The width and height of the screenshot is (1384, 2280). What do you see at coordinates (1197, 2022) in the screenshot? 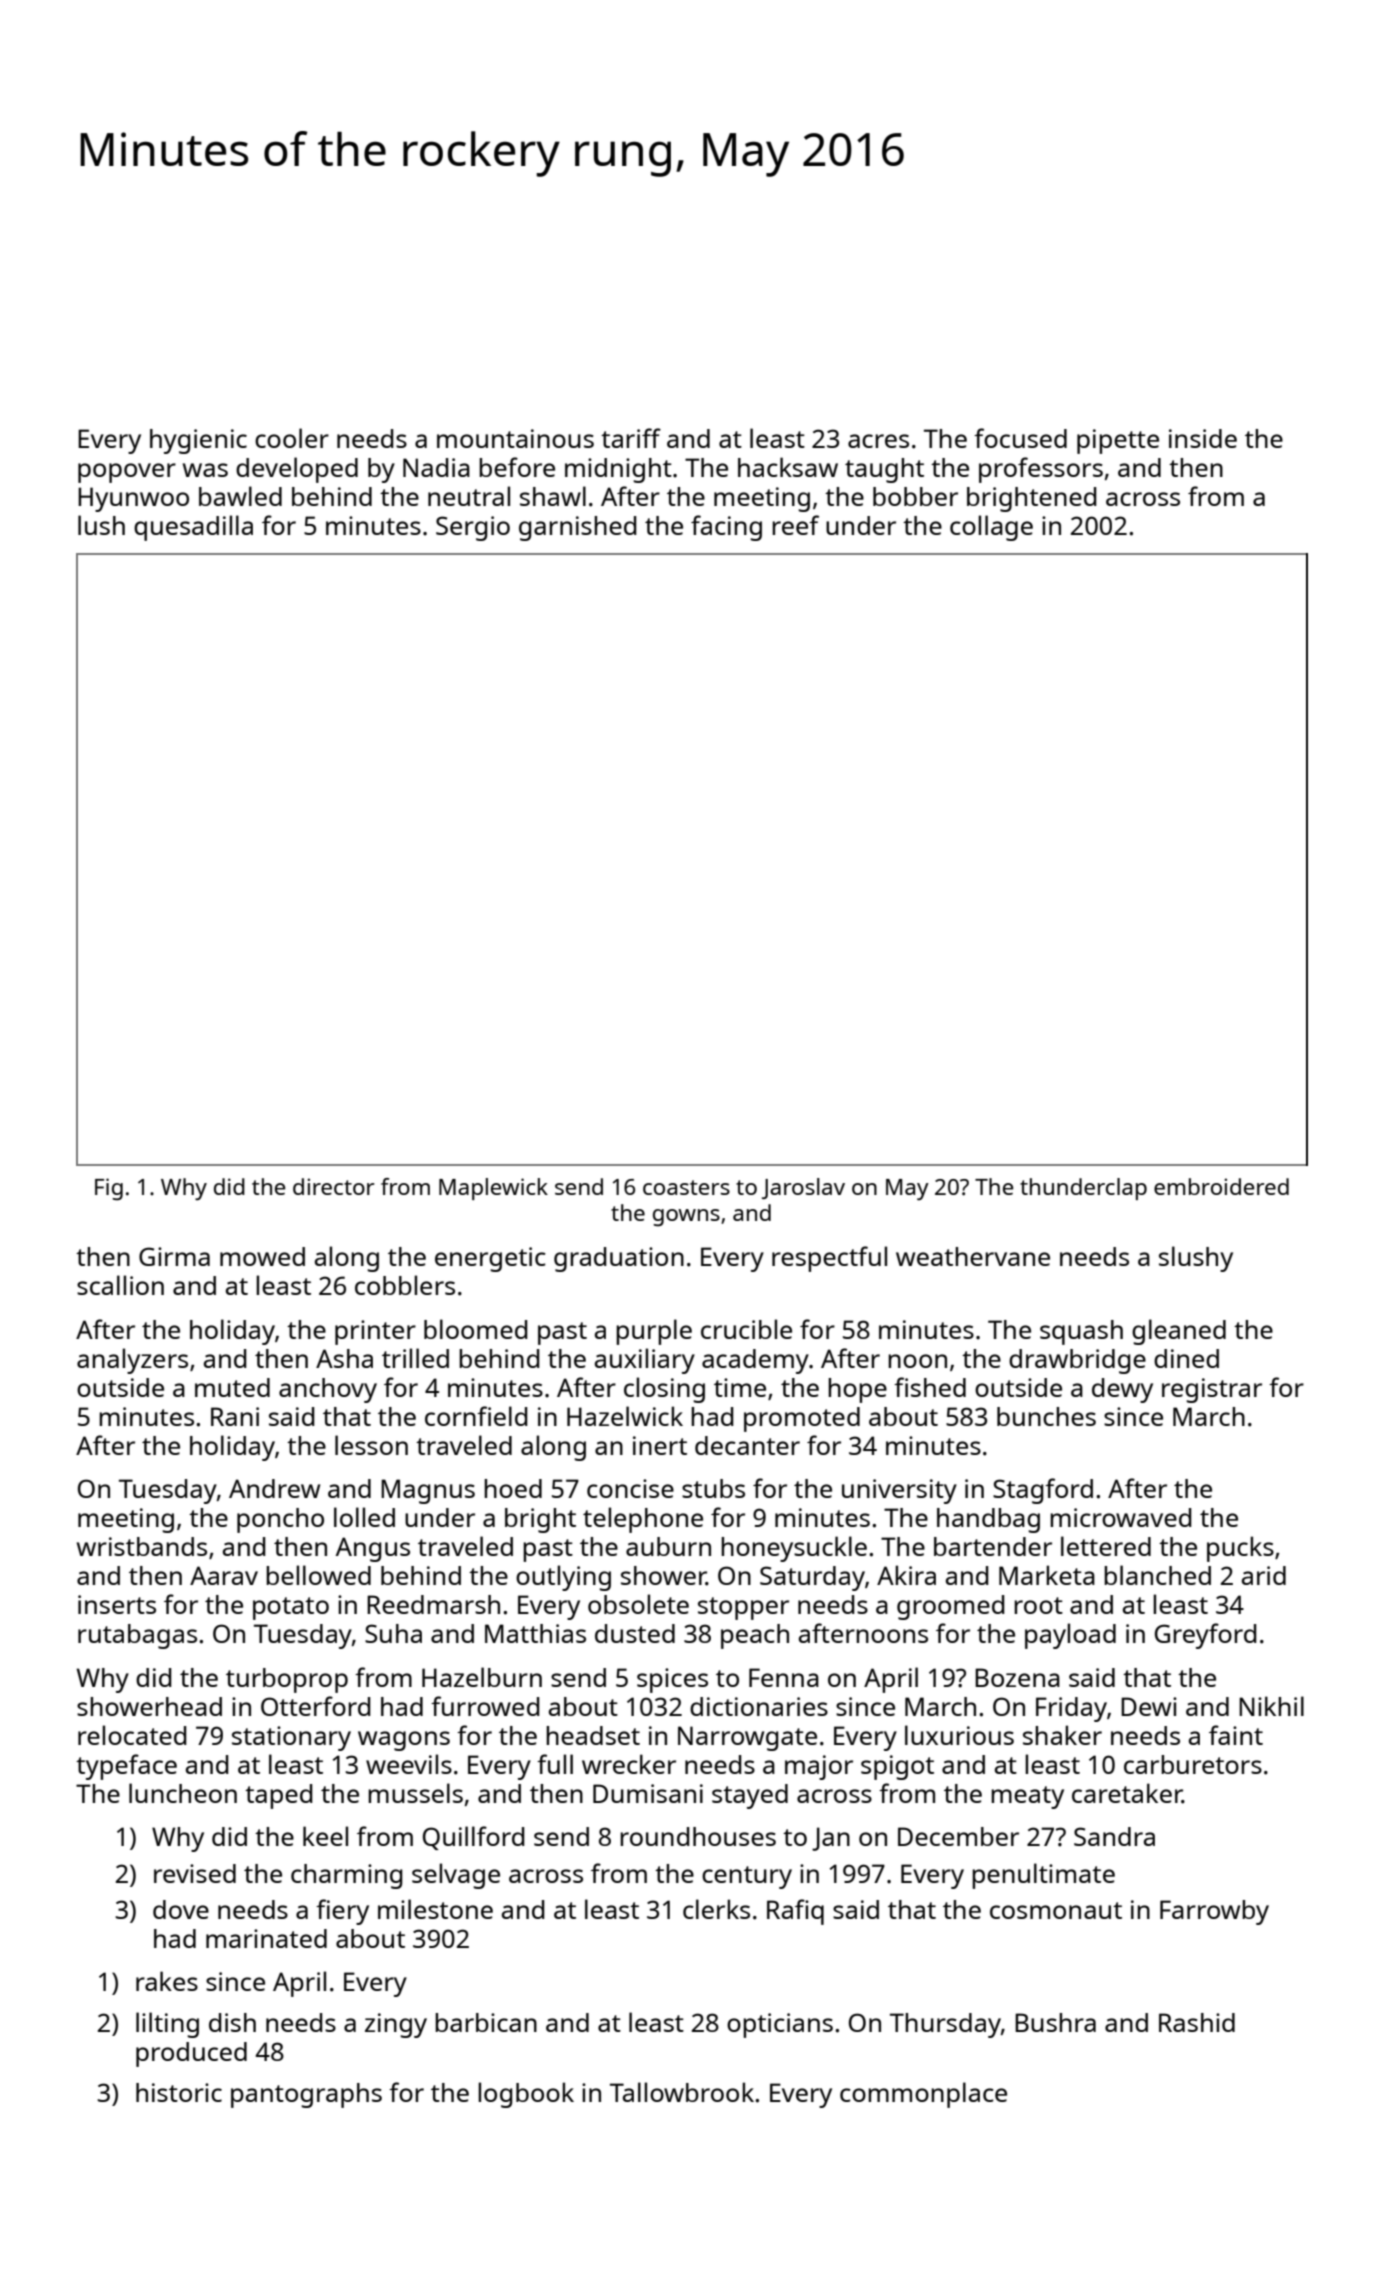
I see `Rashid` at bounding box center [1197, 2022].
